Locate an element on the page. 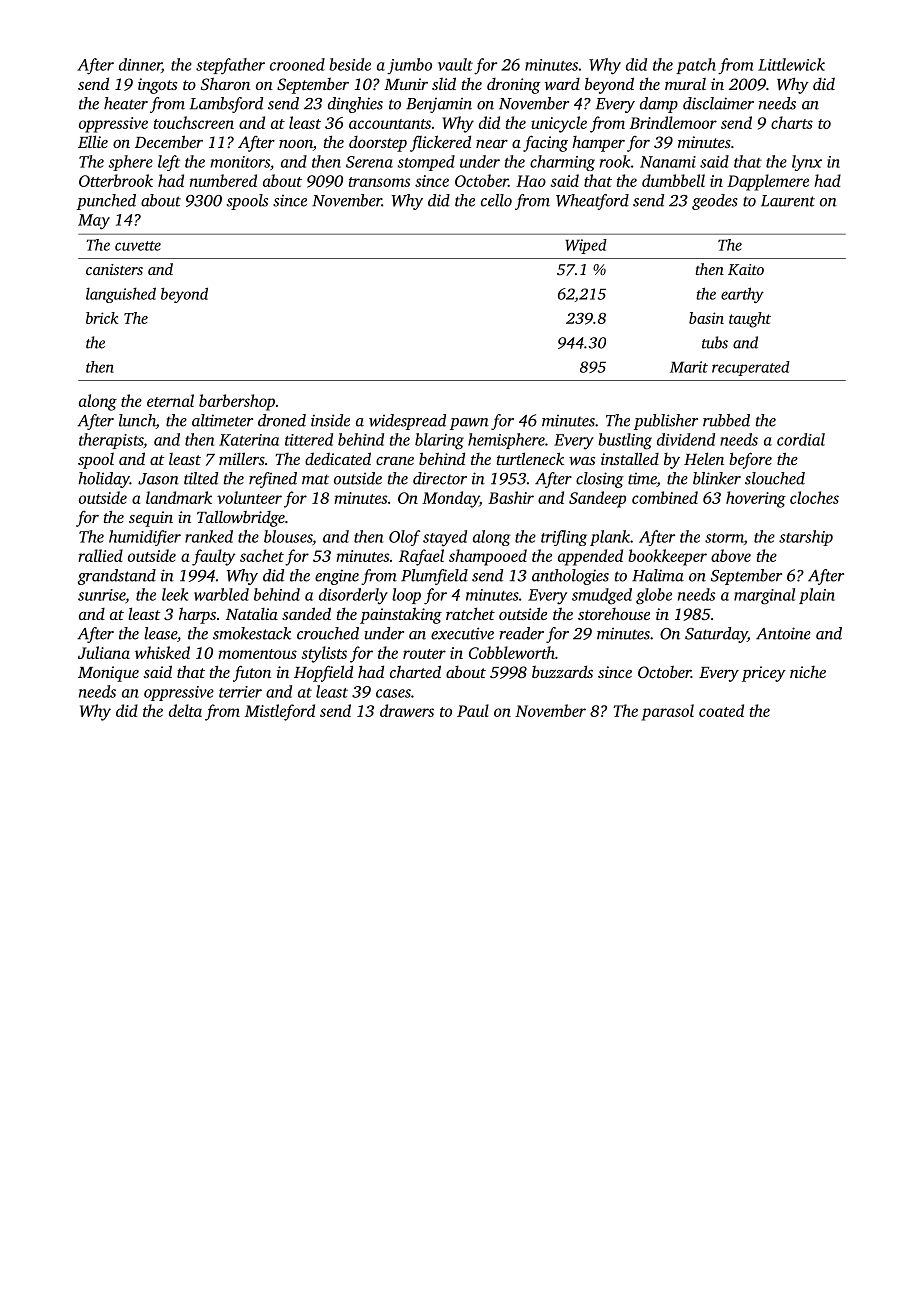 The image size is (924, 1308). Helen is located at coordinates (704, 458).
